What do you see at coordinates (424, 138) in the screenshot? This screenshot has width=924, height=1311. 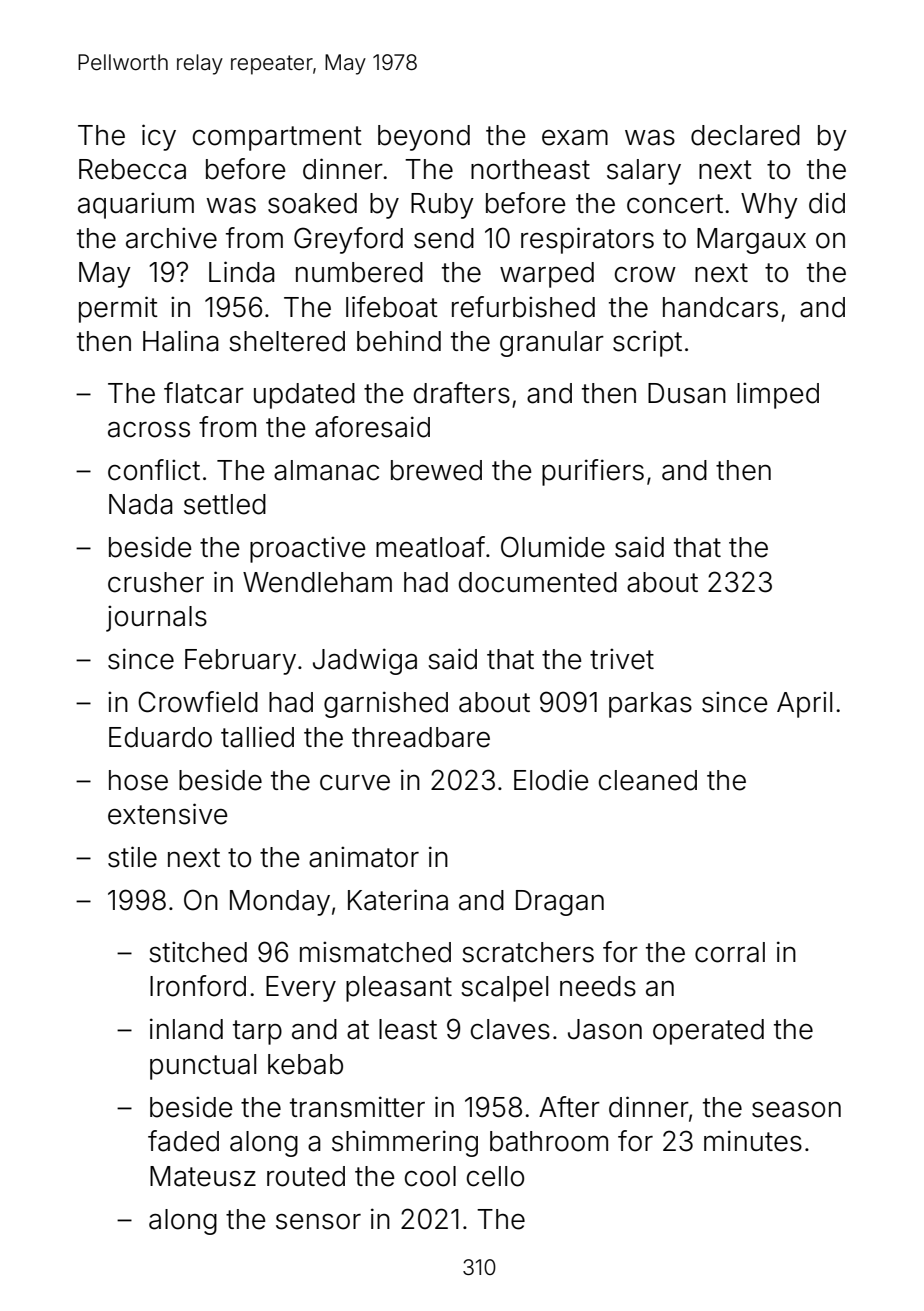 I see `beyond` at bounding box center [424, 138].
